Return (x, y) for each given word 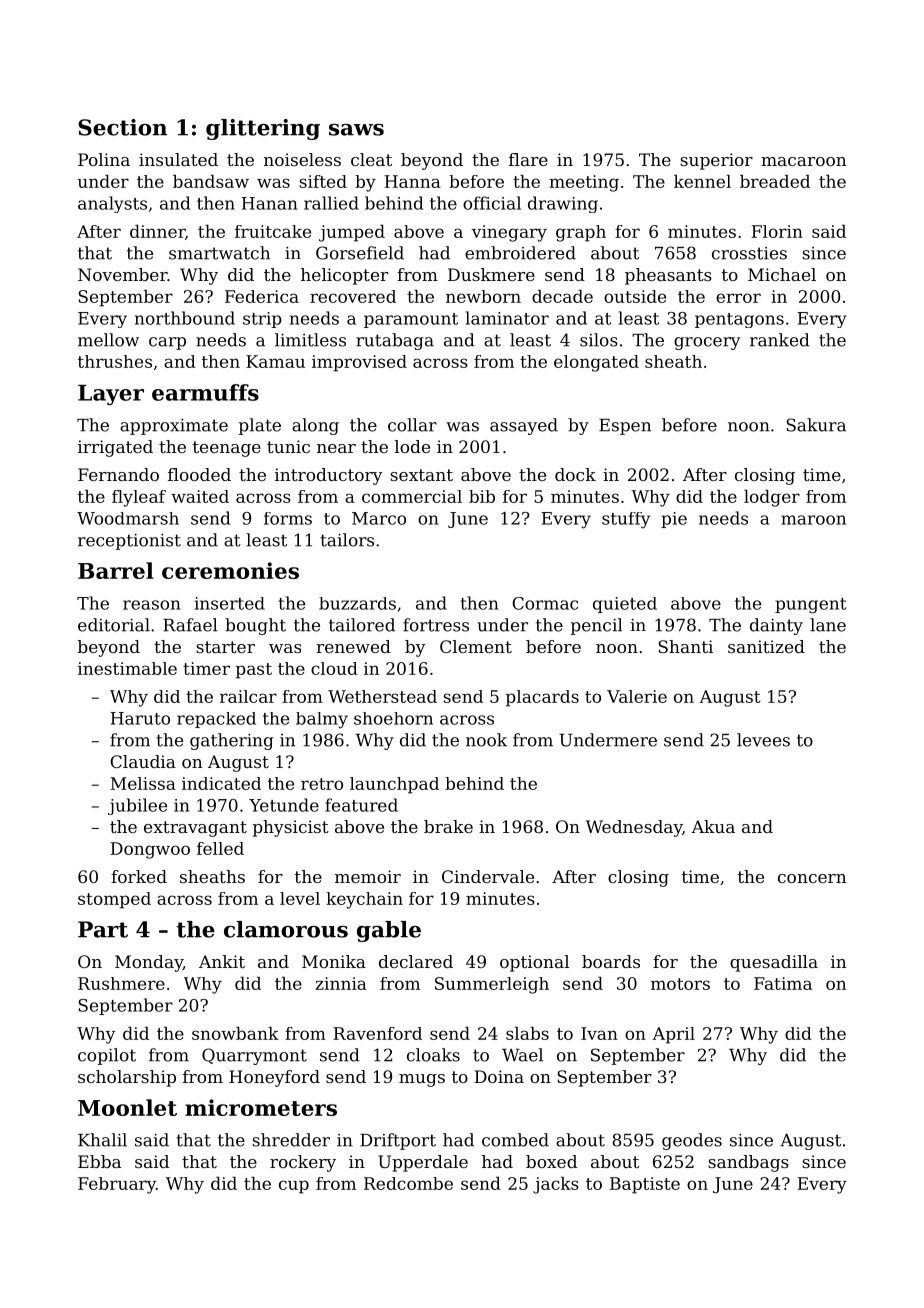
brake (448, 826)
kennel (702, 181)
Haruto (140, 718)
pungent (811, 606)
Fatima (783, 983)
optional (534, 963)
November (122, 274)
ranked (780, 340)
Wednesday (634, 828)
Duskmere (491, 274)
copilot (107, 1056)
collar (412, 425)
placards (542, 698)
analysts (112, 204)
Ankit (222, 961)
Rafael (190, 625)
